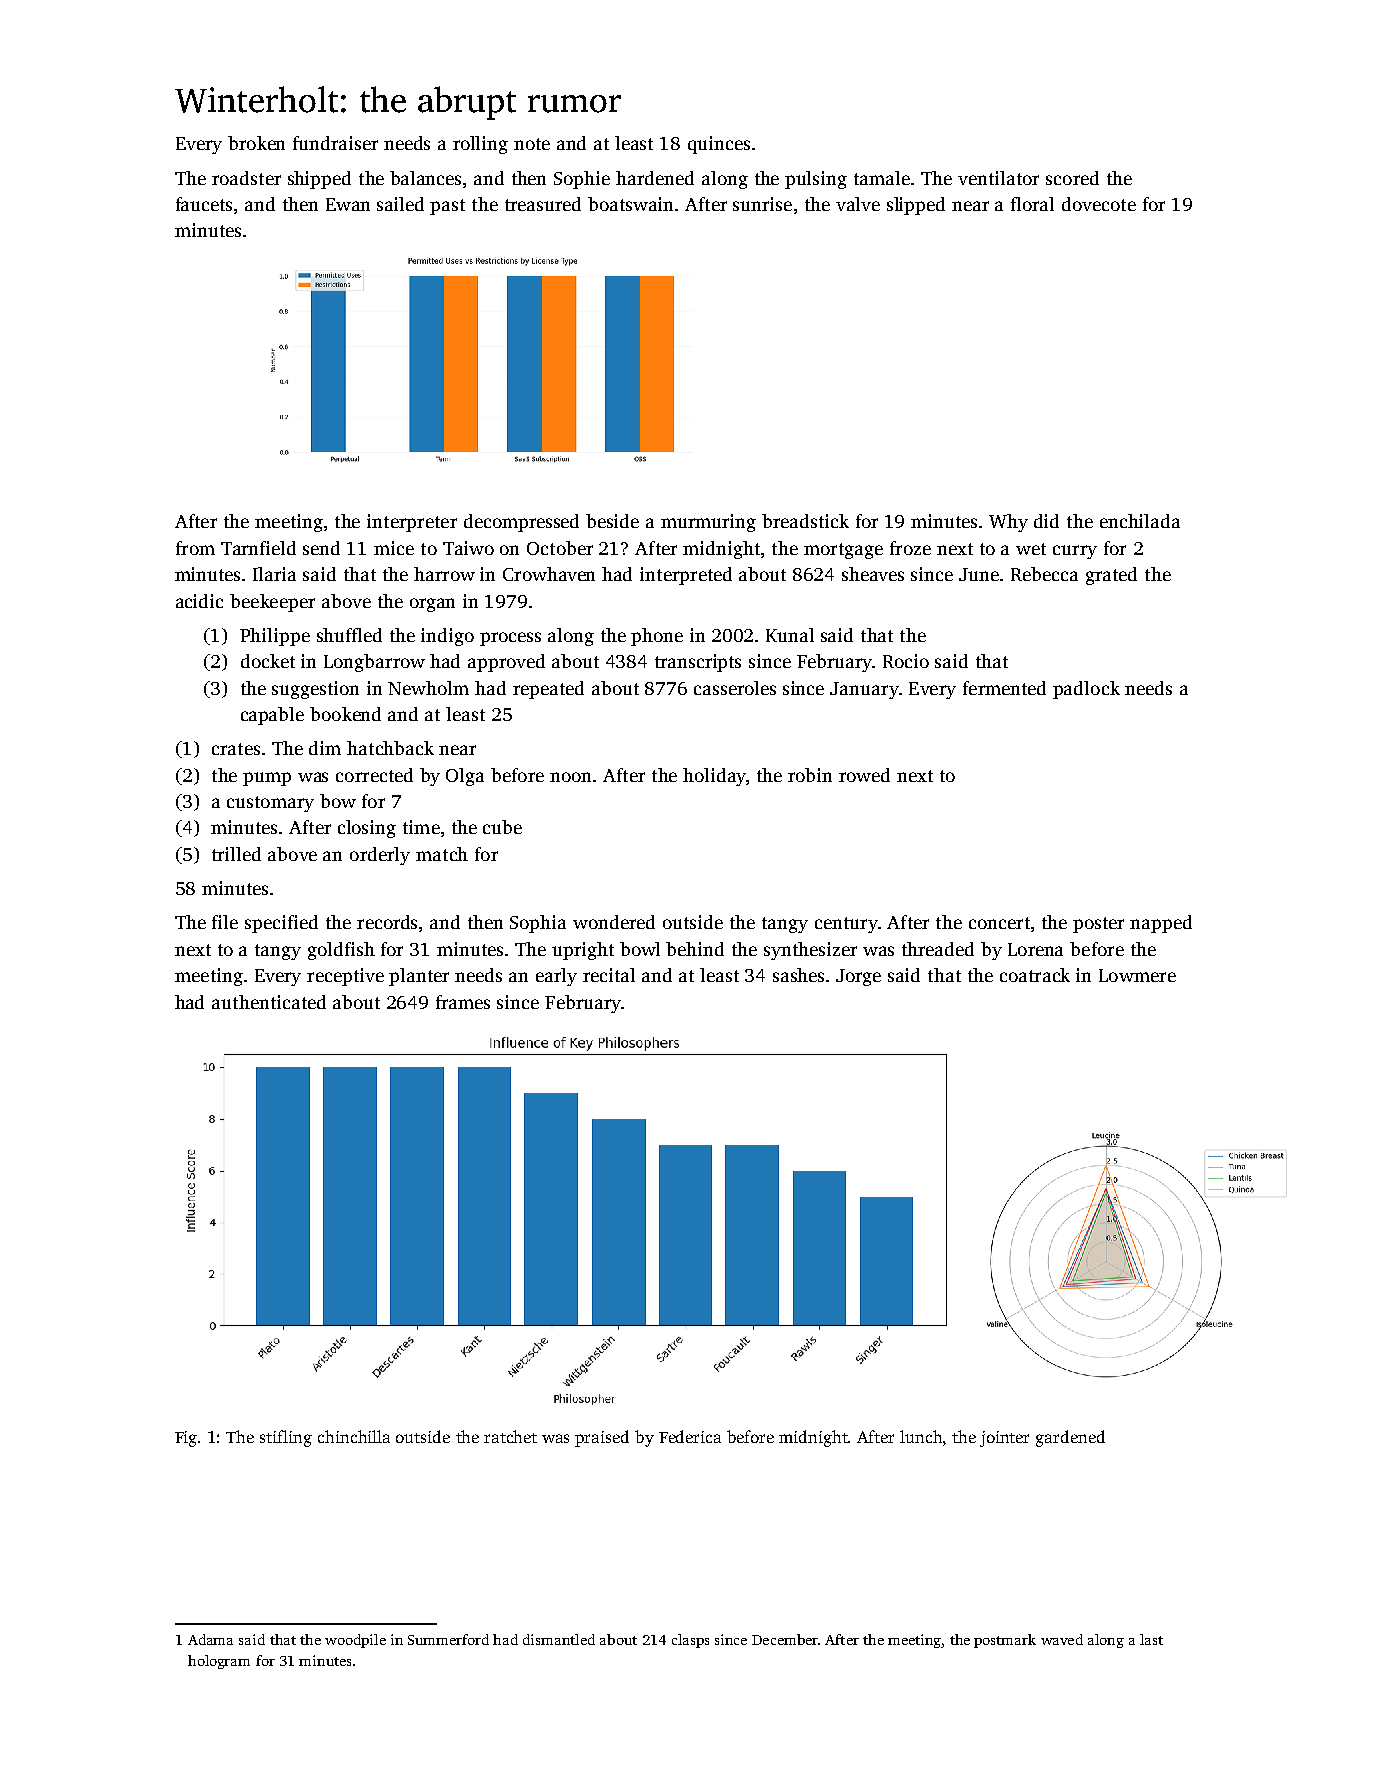 The height and width of the page is (1781, 1376). What do you see at coordinates (1035, 949) in the page?
I see `Lorena` at bounding box center [1035, 949].
